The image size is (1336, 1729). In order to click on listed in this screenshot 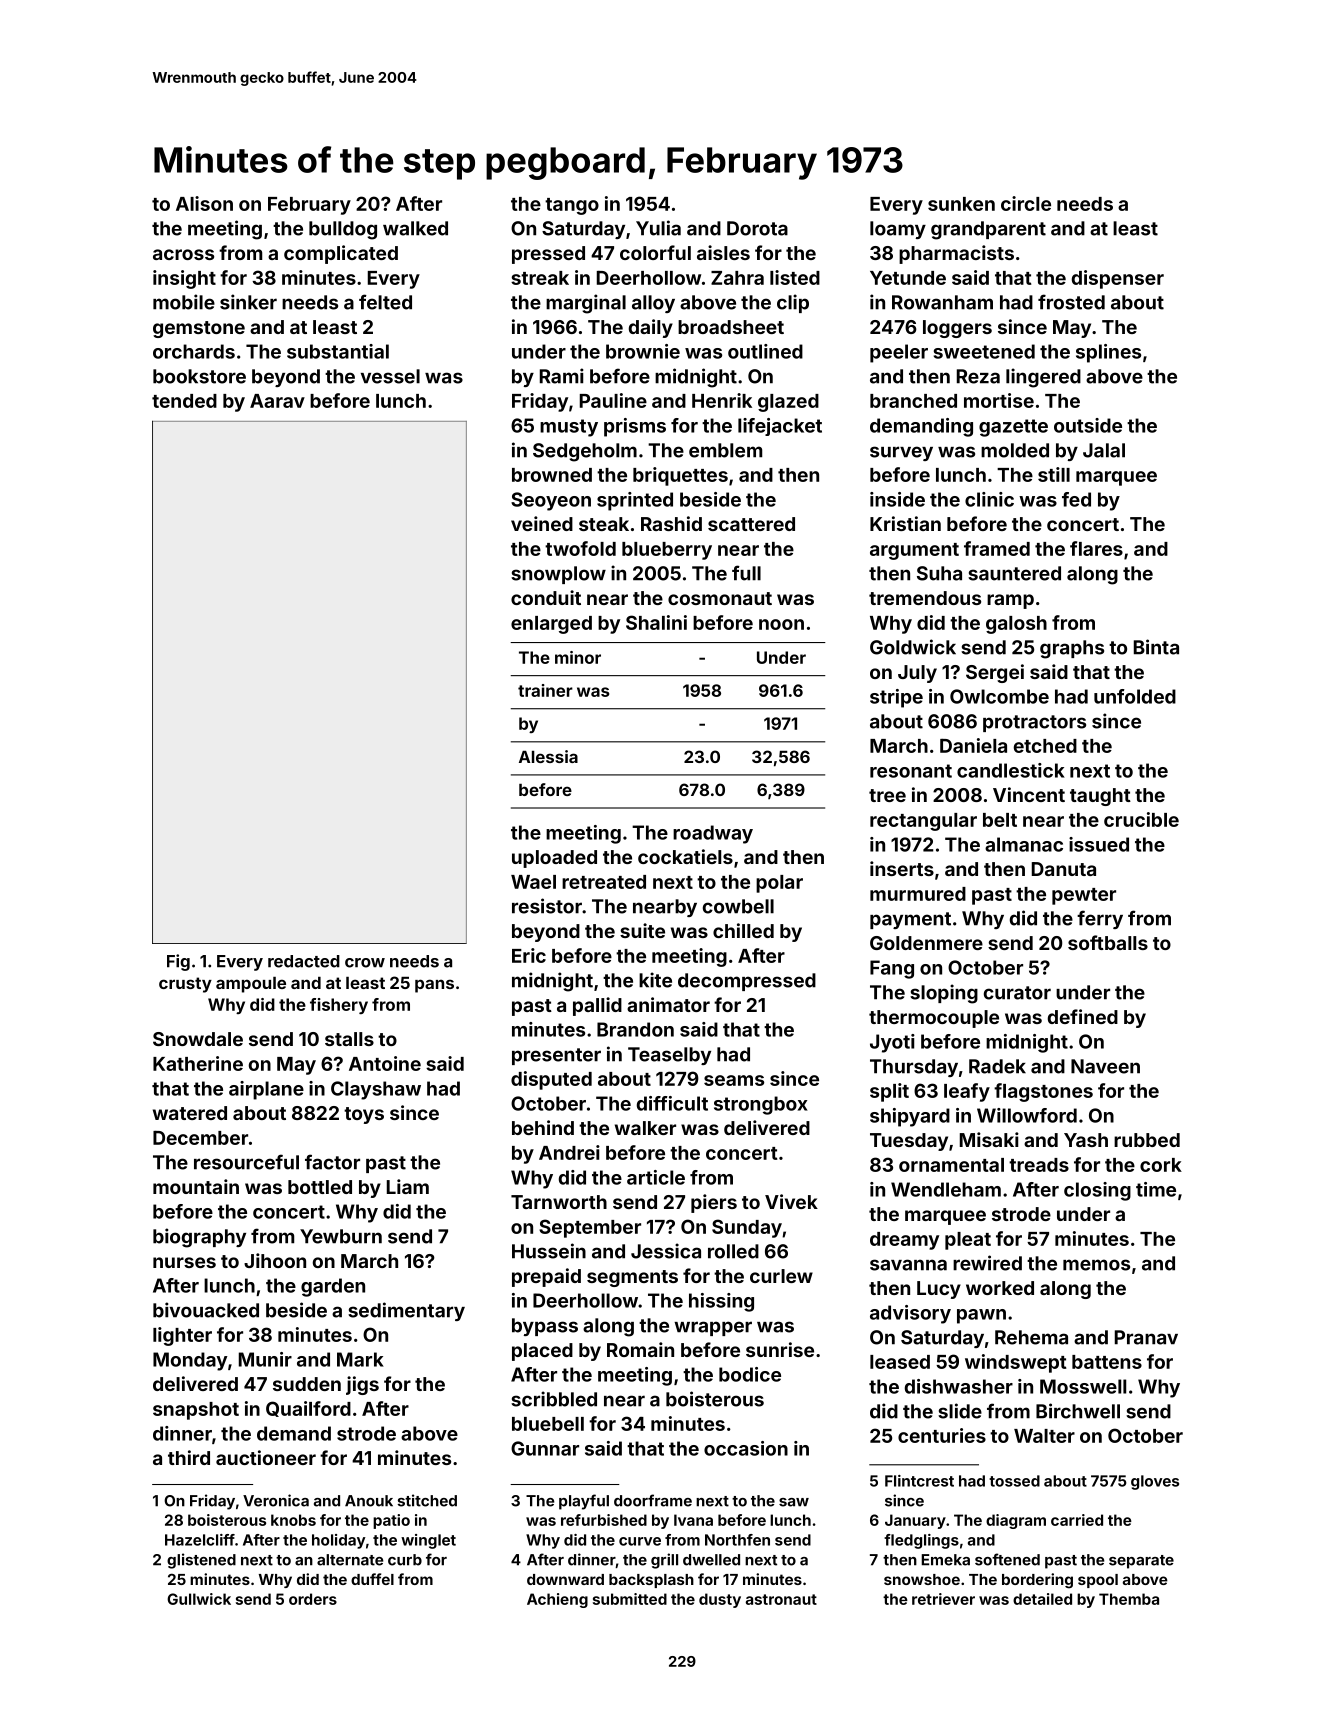, I will do `click(795, 277)`.
